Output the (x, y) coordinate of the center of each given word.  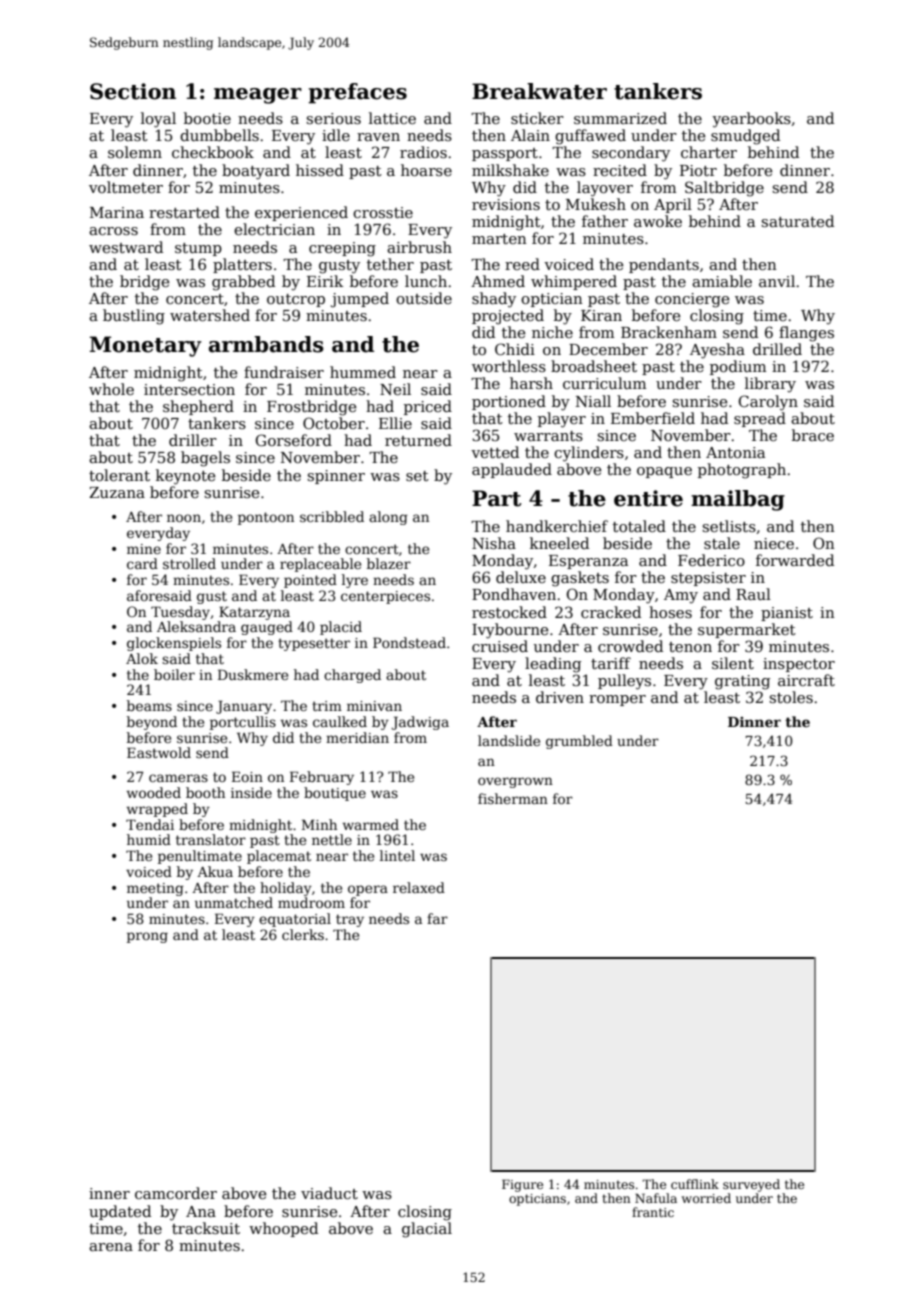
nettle (332, 839)
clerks (303, 934)
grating (742, 682)
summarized (620, 118)
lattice (392, 118)
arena (111, 1247)
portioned (509, 402)
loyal (158, 120)
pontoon (266, 518)
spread (760, 419)
